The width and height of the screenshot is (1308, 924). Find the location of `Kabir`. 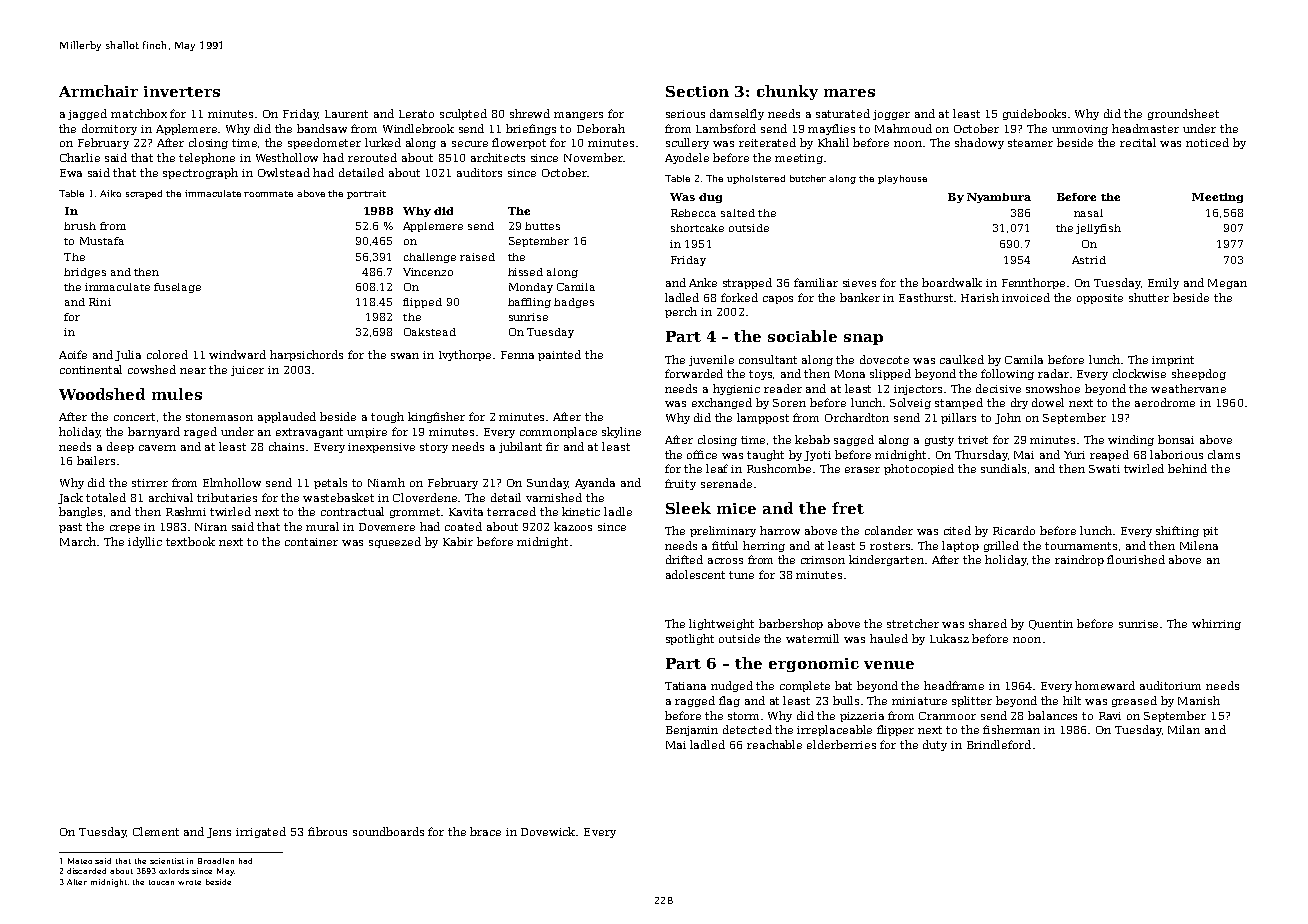

Kabir is located at coordinates (458, 541).
